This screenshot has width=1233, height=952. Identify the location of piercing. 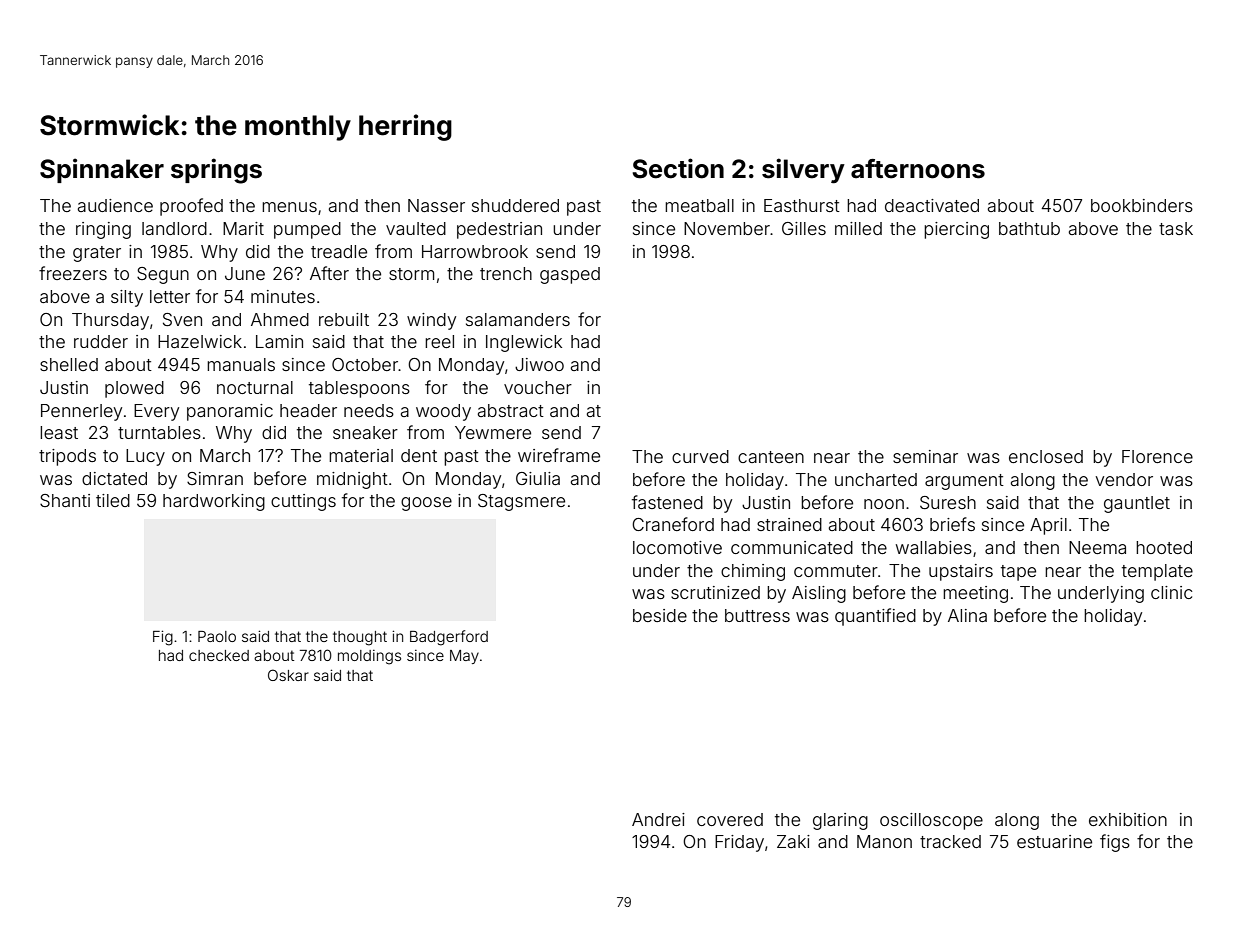
(956, 230).
